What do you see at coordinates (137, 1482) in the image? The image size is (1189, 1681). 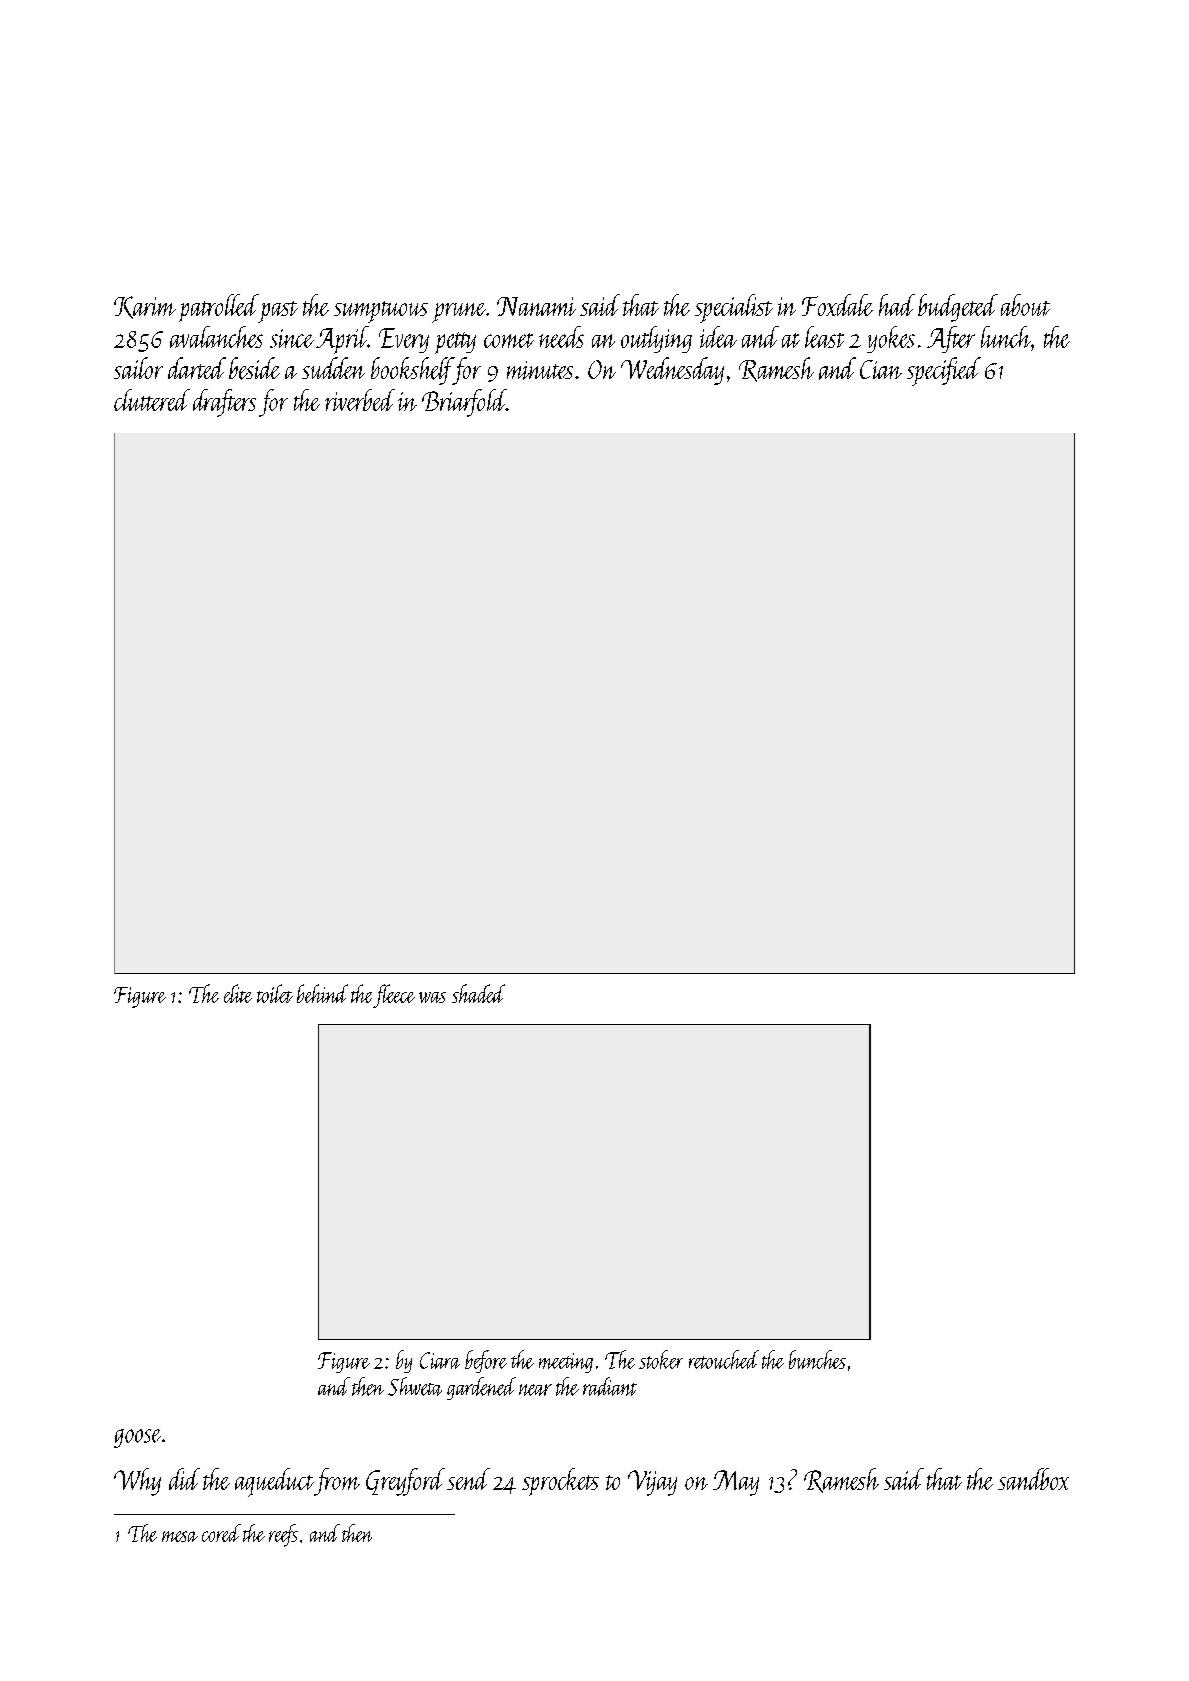 I see `Why` at bounding box center [137, 1482].
